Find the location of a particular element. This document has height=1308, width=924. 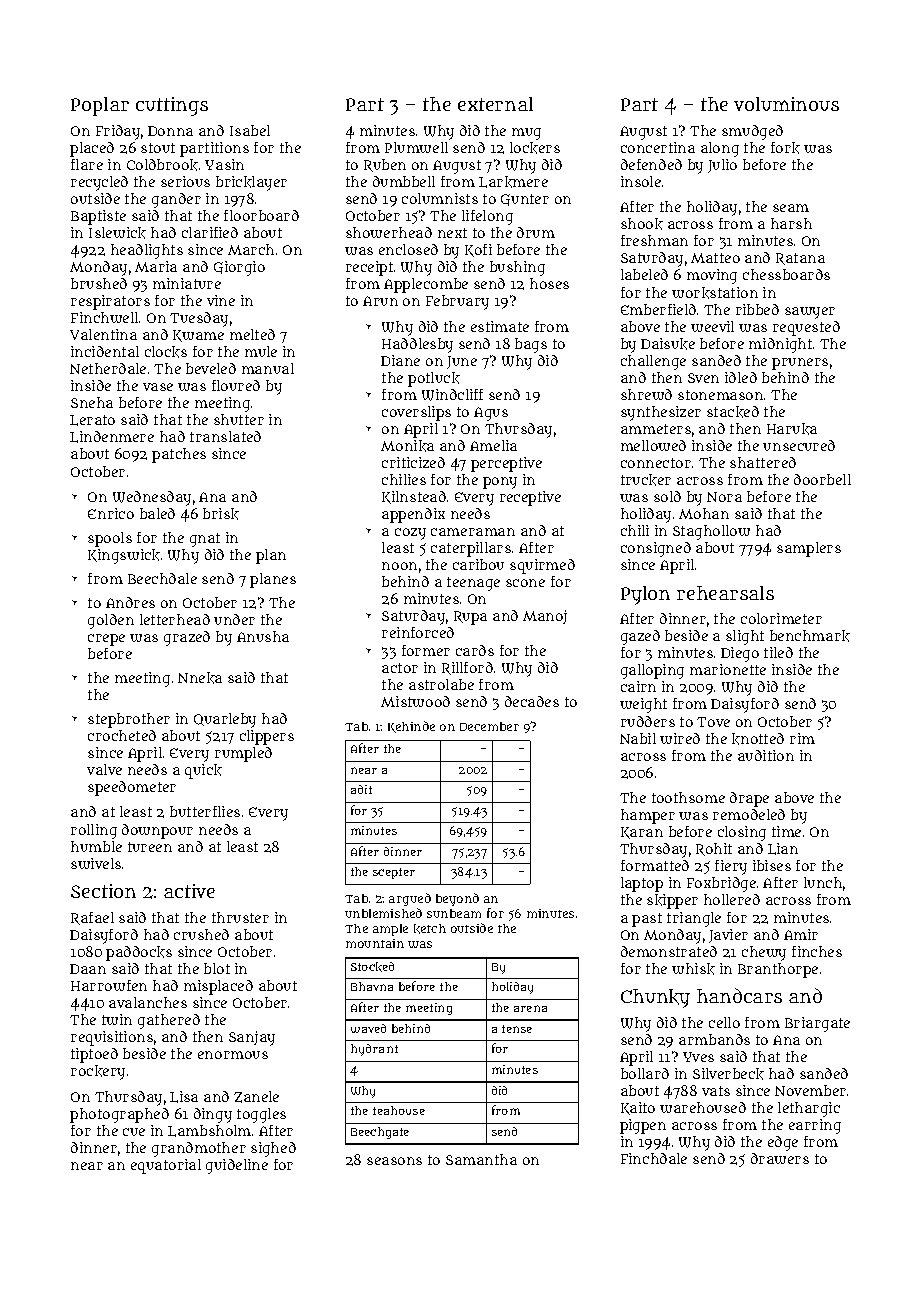

Diane is located at coordinates (400, 360).
